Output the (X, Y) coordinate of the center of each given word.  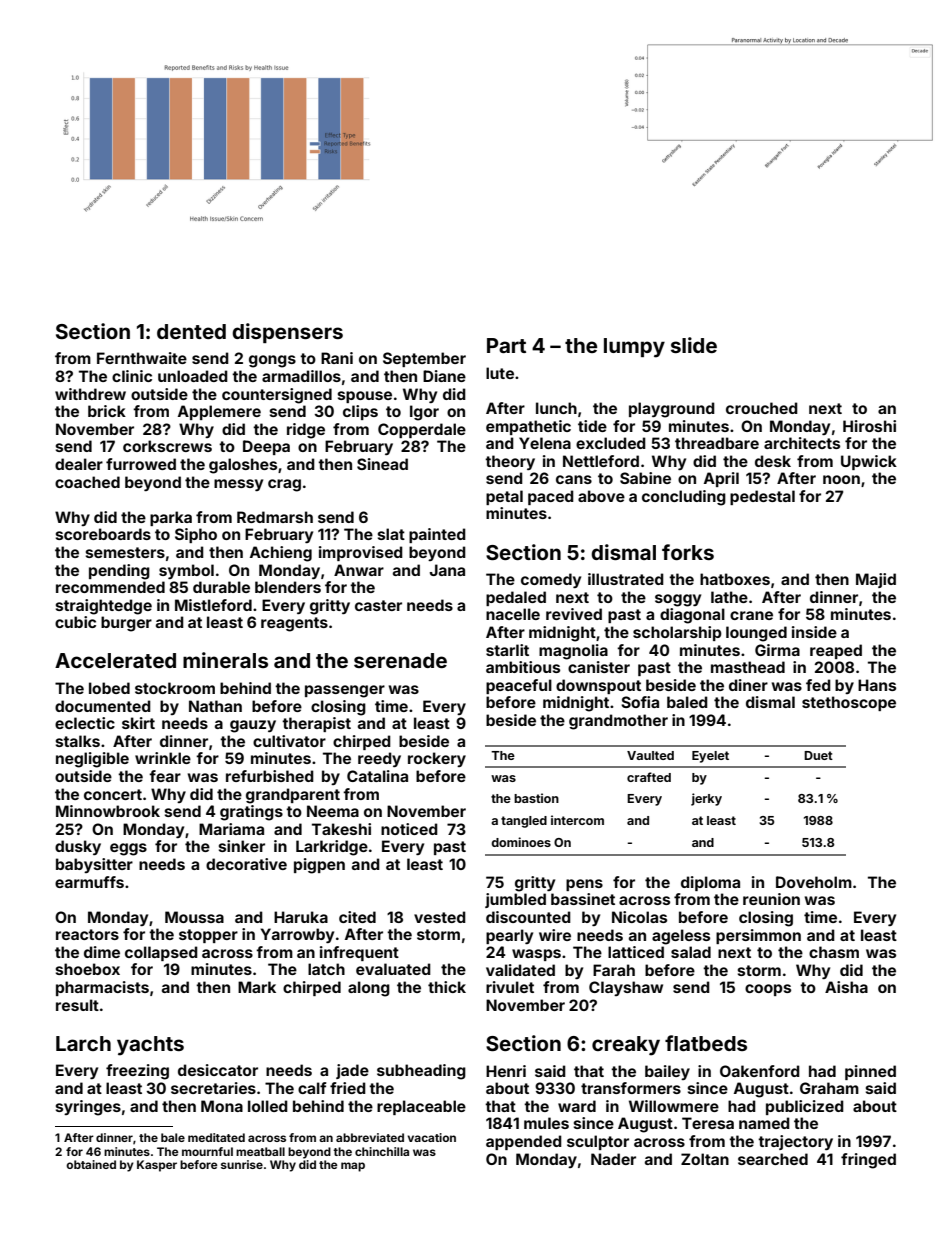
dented (191, 331)
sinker (242, 846)
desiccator (218, 1070)
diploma (710, 883)
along (369, 989)
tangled (524, 822)
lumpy (634, 348)
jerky (706, 799)
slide (694, 345)
